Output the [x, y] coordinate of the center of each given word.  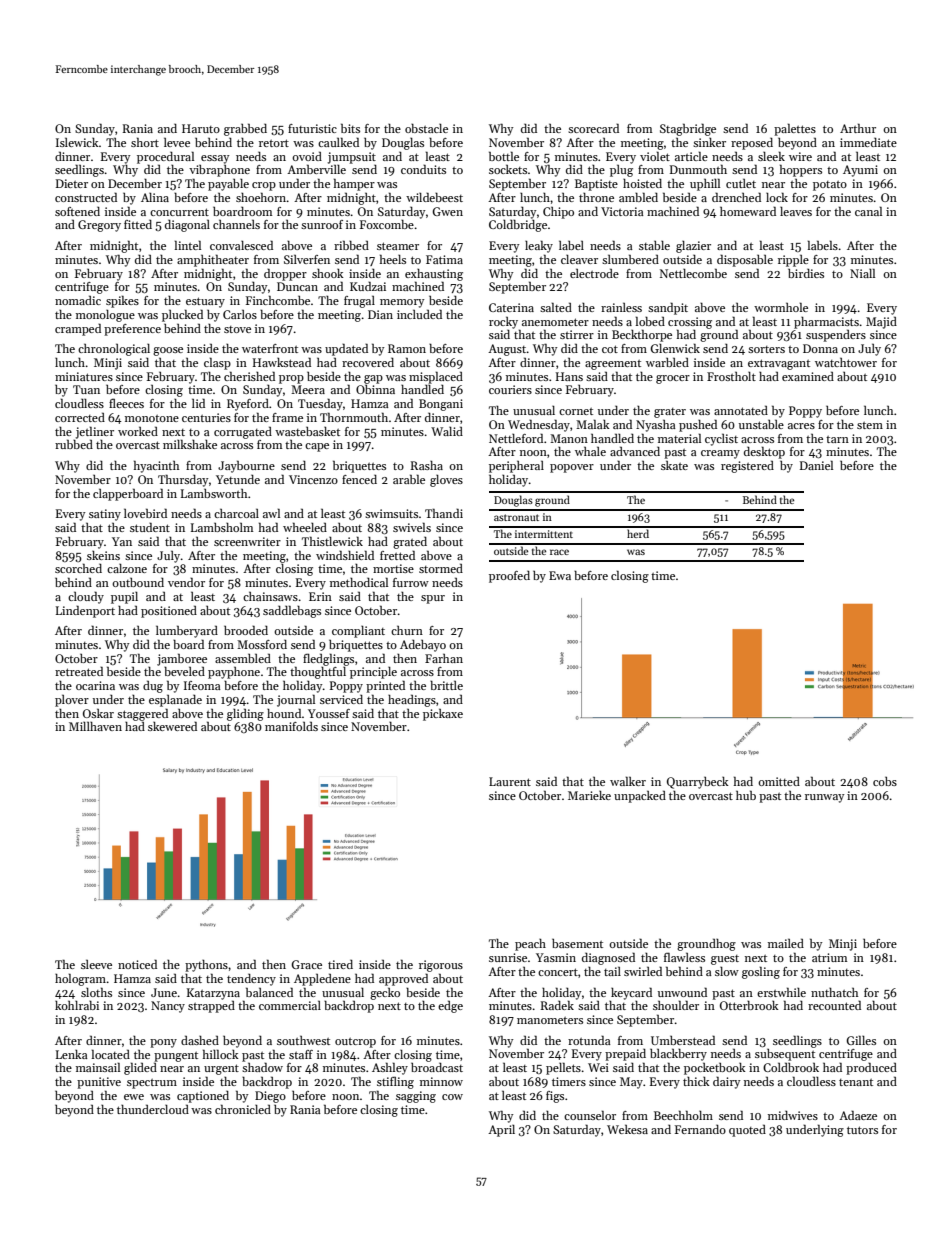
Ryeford [248, 404]
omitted [779, 781]
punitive [99, 1083]
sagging [416, 1097]
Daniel [816, 465]
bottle [504, 156]
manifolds [291, 726]
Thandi [444, 513]
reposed [752, 144]
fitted [138, 224]
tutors [862, 1130]
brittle [446, 685]
